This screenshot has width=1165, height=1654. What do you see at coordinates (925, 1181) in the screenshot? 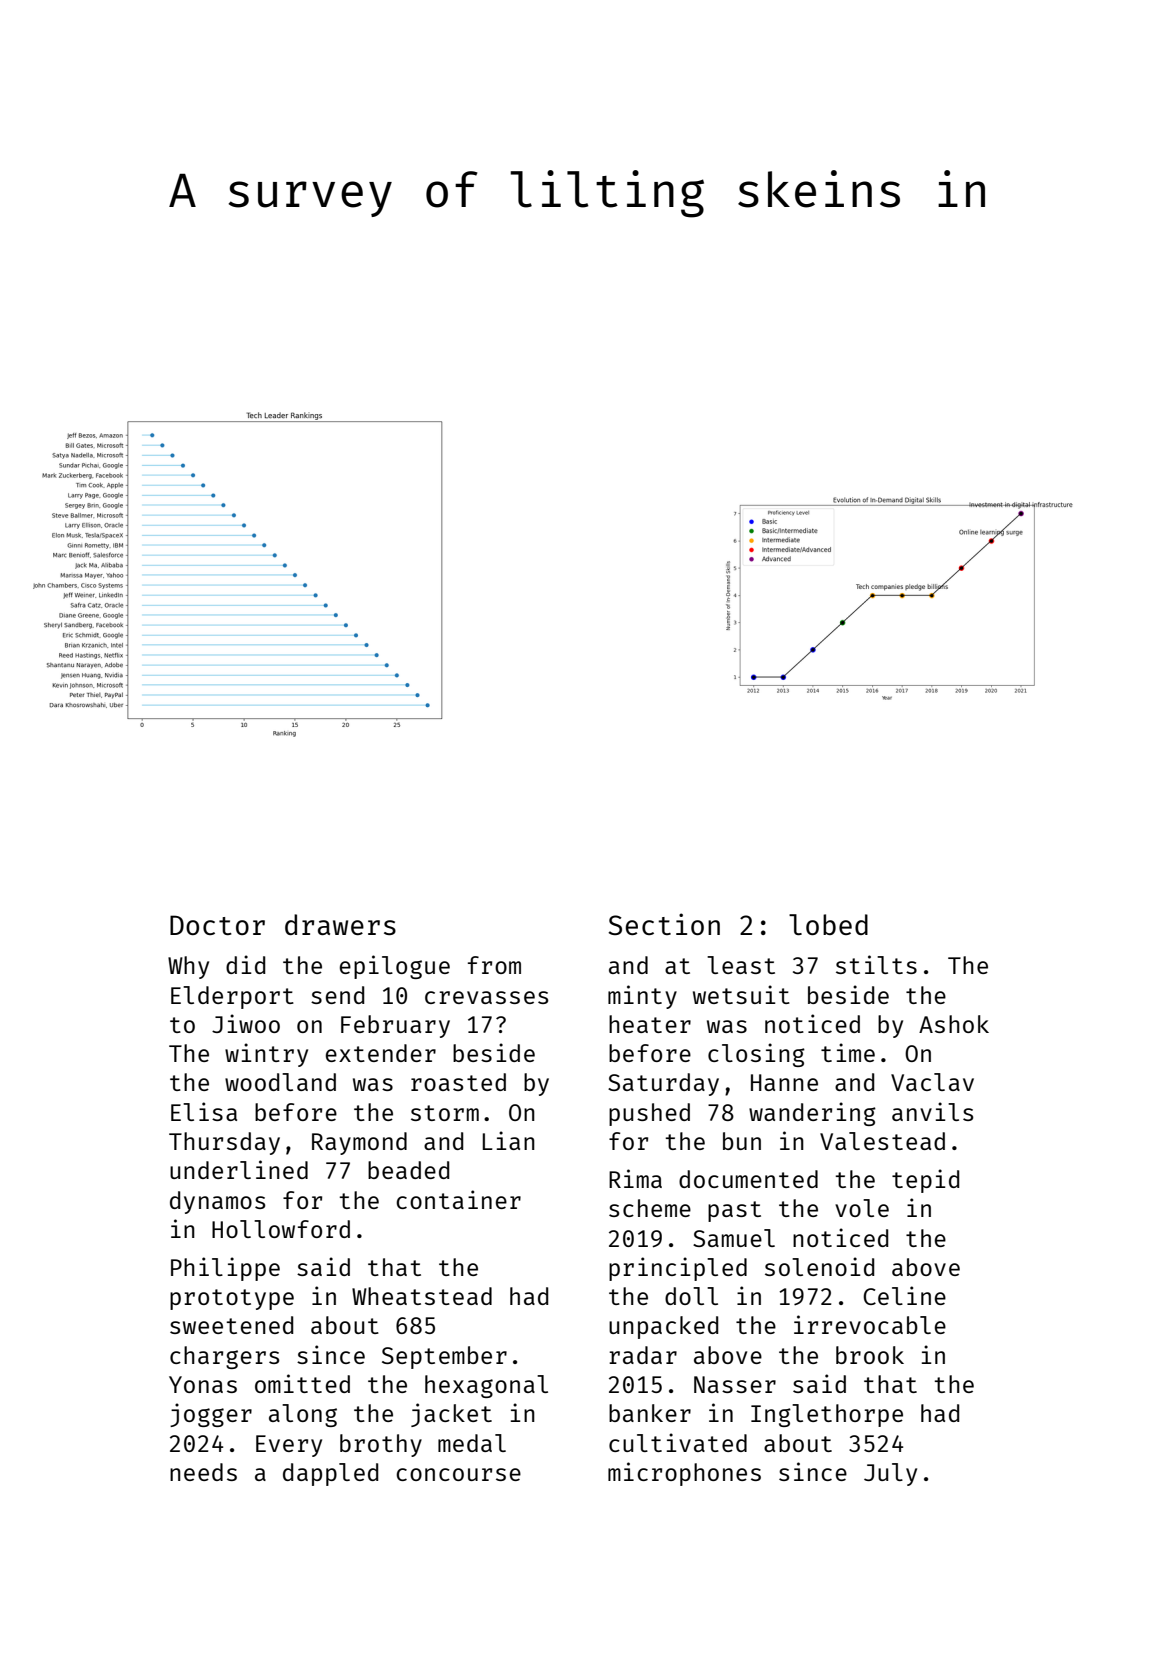
I see `tepid` at bounding box center [925, 1181].
